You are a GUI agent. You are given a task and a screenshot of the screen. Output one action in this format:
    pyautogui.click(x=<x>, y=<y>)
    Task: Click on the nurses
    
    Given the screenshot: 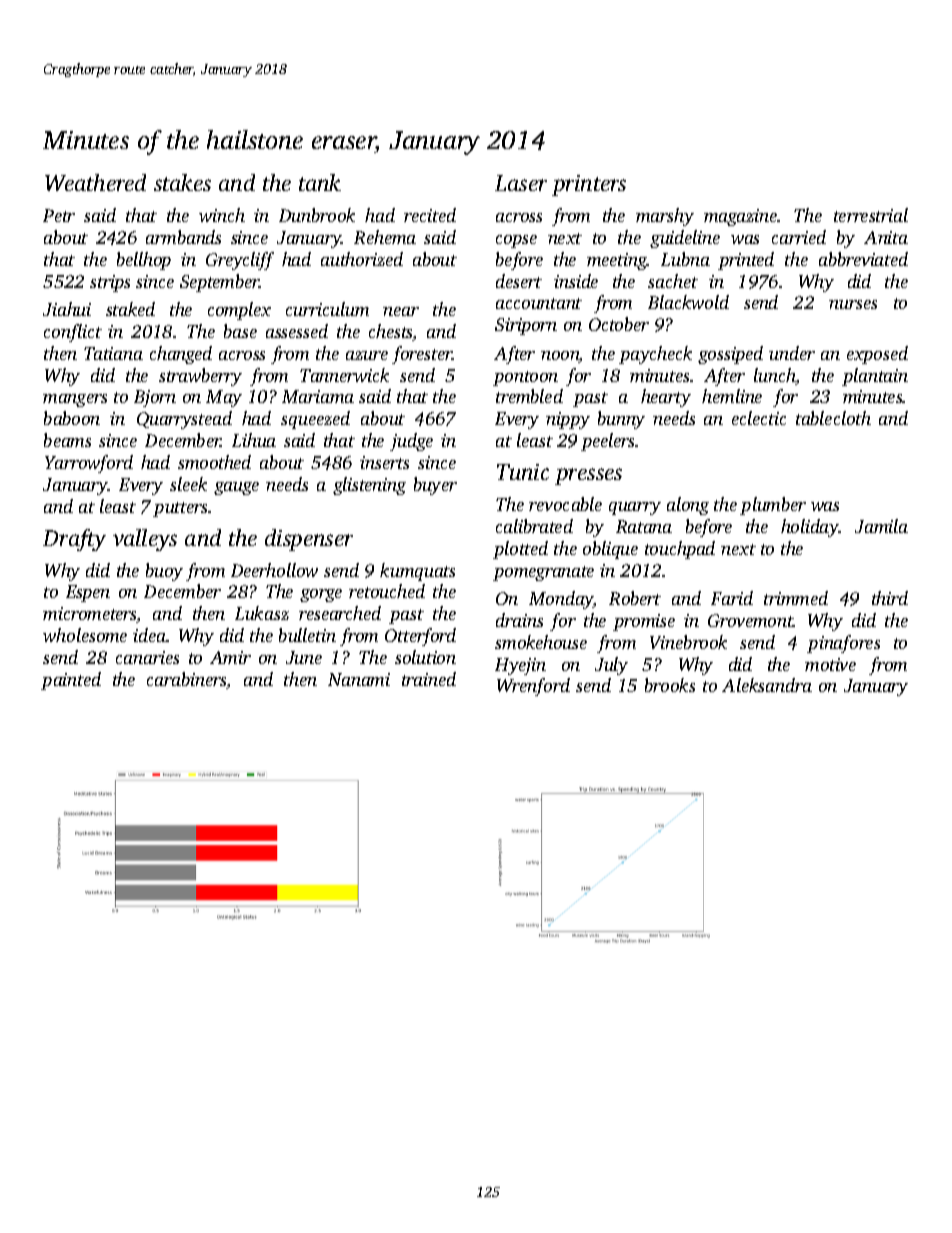 What is the action you would take?
    pyautogui.click(x=853, y=304)
